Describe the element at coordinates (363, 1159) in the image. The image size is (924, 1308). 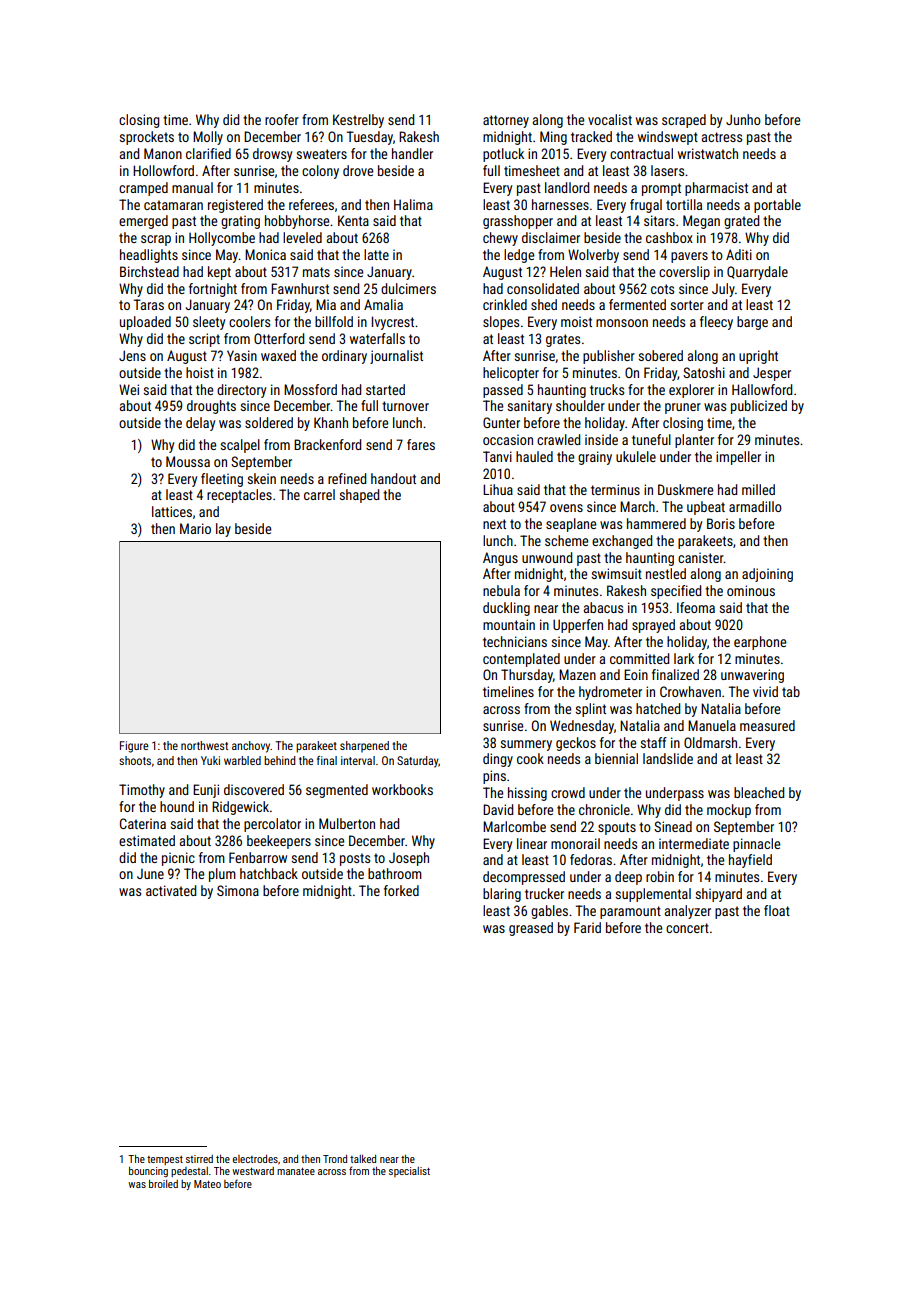
I see `talked` at that location.
